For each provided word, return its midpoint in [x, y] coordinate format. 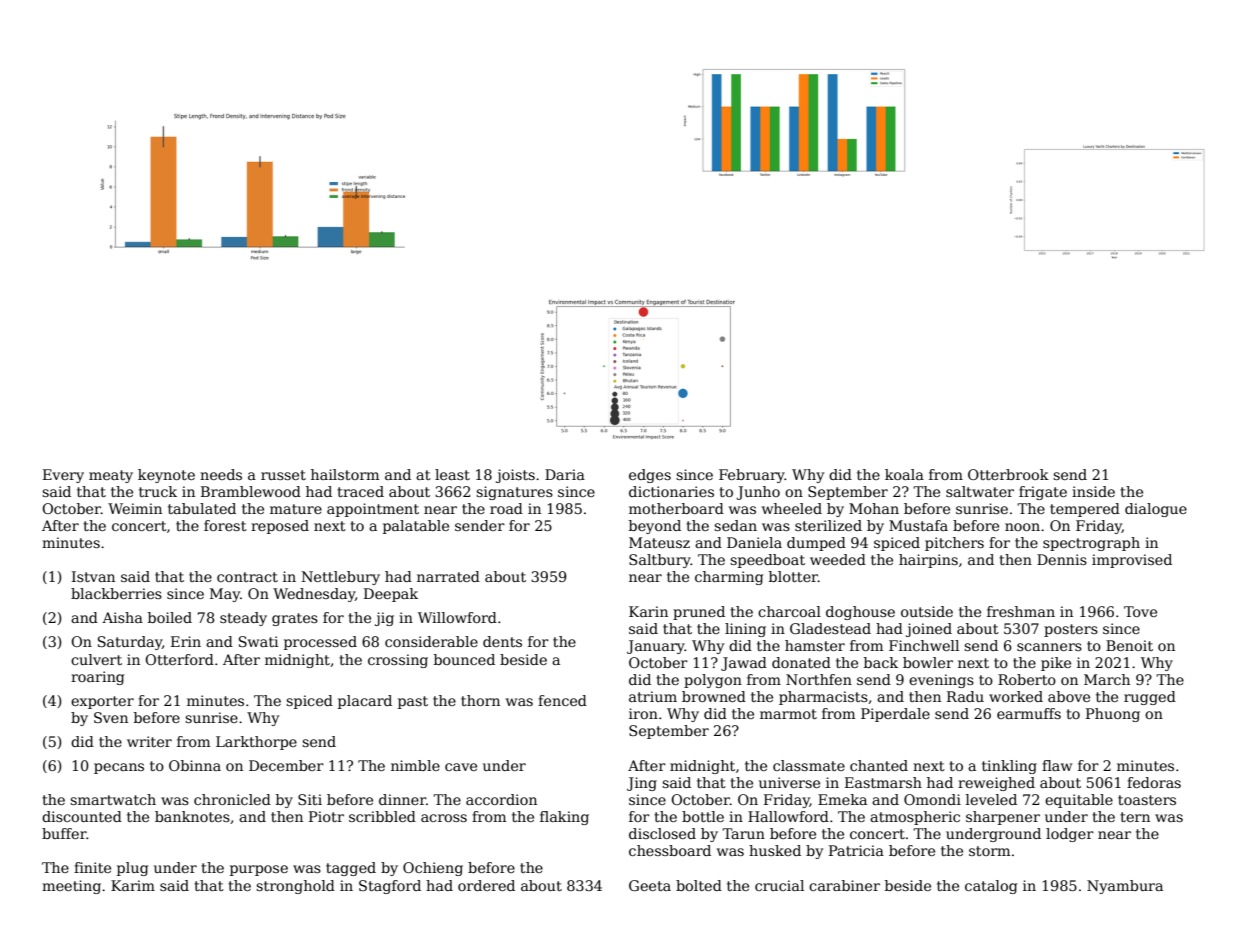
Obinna [195, 765]
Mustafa [918, 525]
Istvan [93, 576]
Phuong [1113, 715]
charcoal [789, 611]
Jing [642, 784]
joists [515, 476]
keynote [166, 476]
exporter [102, 702]
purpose [259, 870]
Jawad [744, 664]
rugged [1150, 698]
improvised [1132, 561]
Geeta [650, 885]
